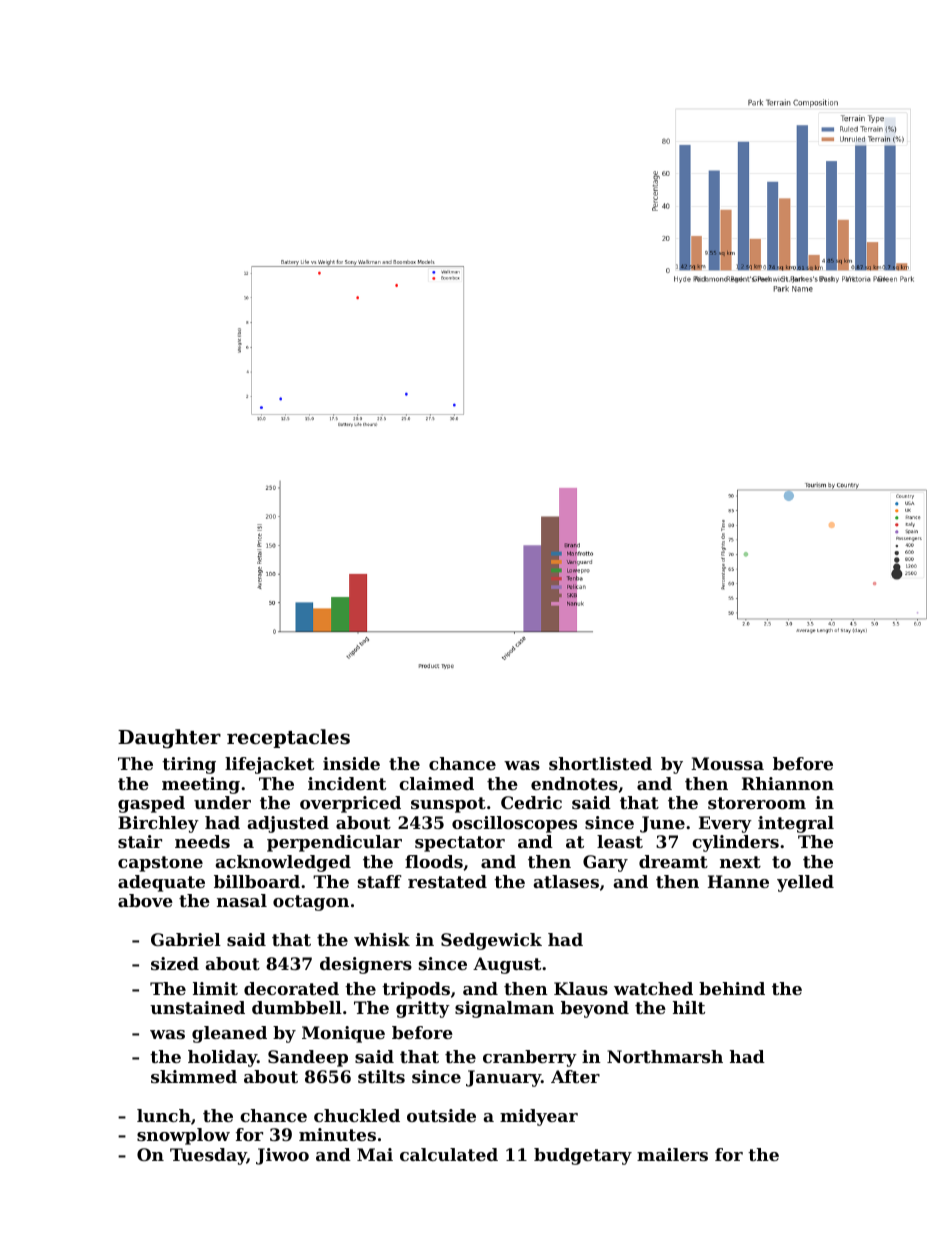 This document has width=952, height=1233. What do you see at coordinates (447, 881) in the document?
I see `restated` at bounding box center [447, 881].
